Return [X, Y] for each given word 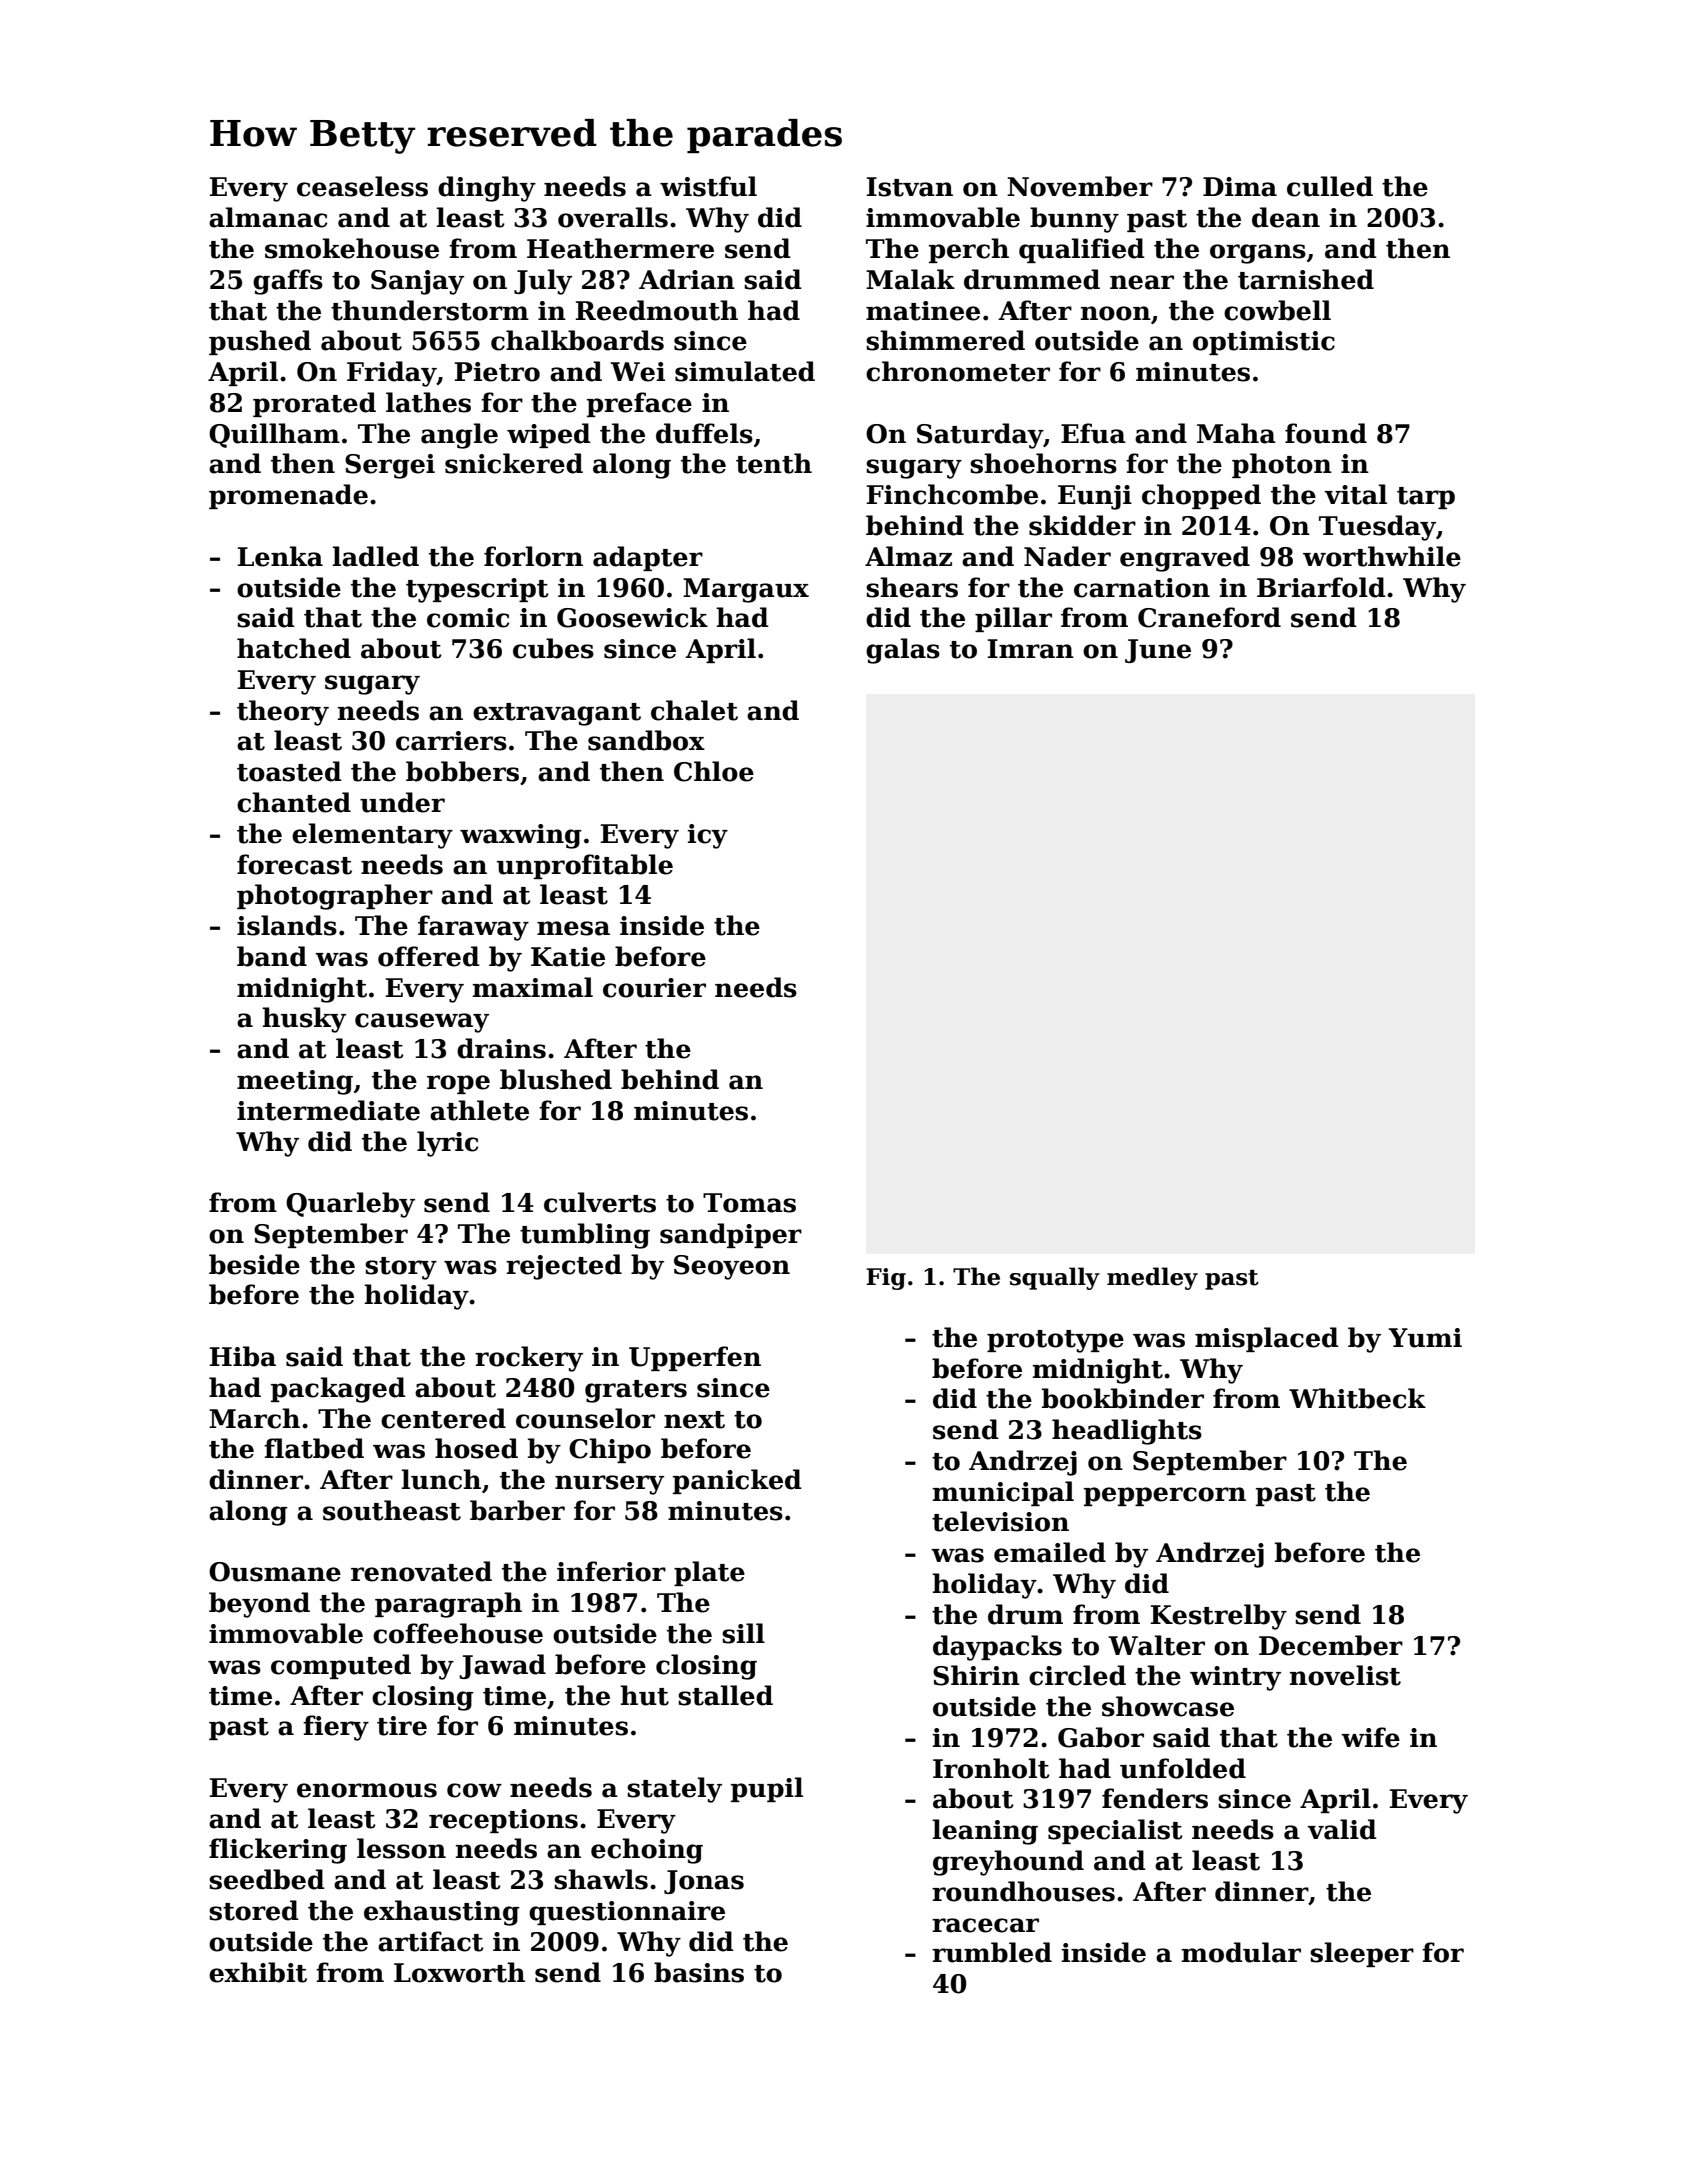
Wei [637, 372]
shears [912, 587]
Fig [886, 1279]
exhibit [258, 1972]
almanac [268, 217]
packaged [338, 1390]
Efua [1093, 433]
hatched [294, 648]
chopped [1201, 496]
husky [304, 1020]
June [1158, 651]
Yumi [1425, 1338]
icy [708, 836]
